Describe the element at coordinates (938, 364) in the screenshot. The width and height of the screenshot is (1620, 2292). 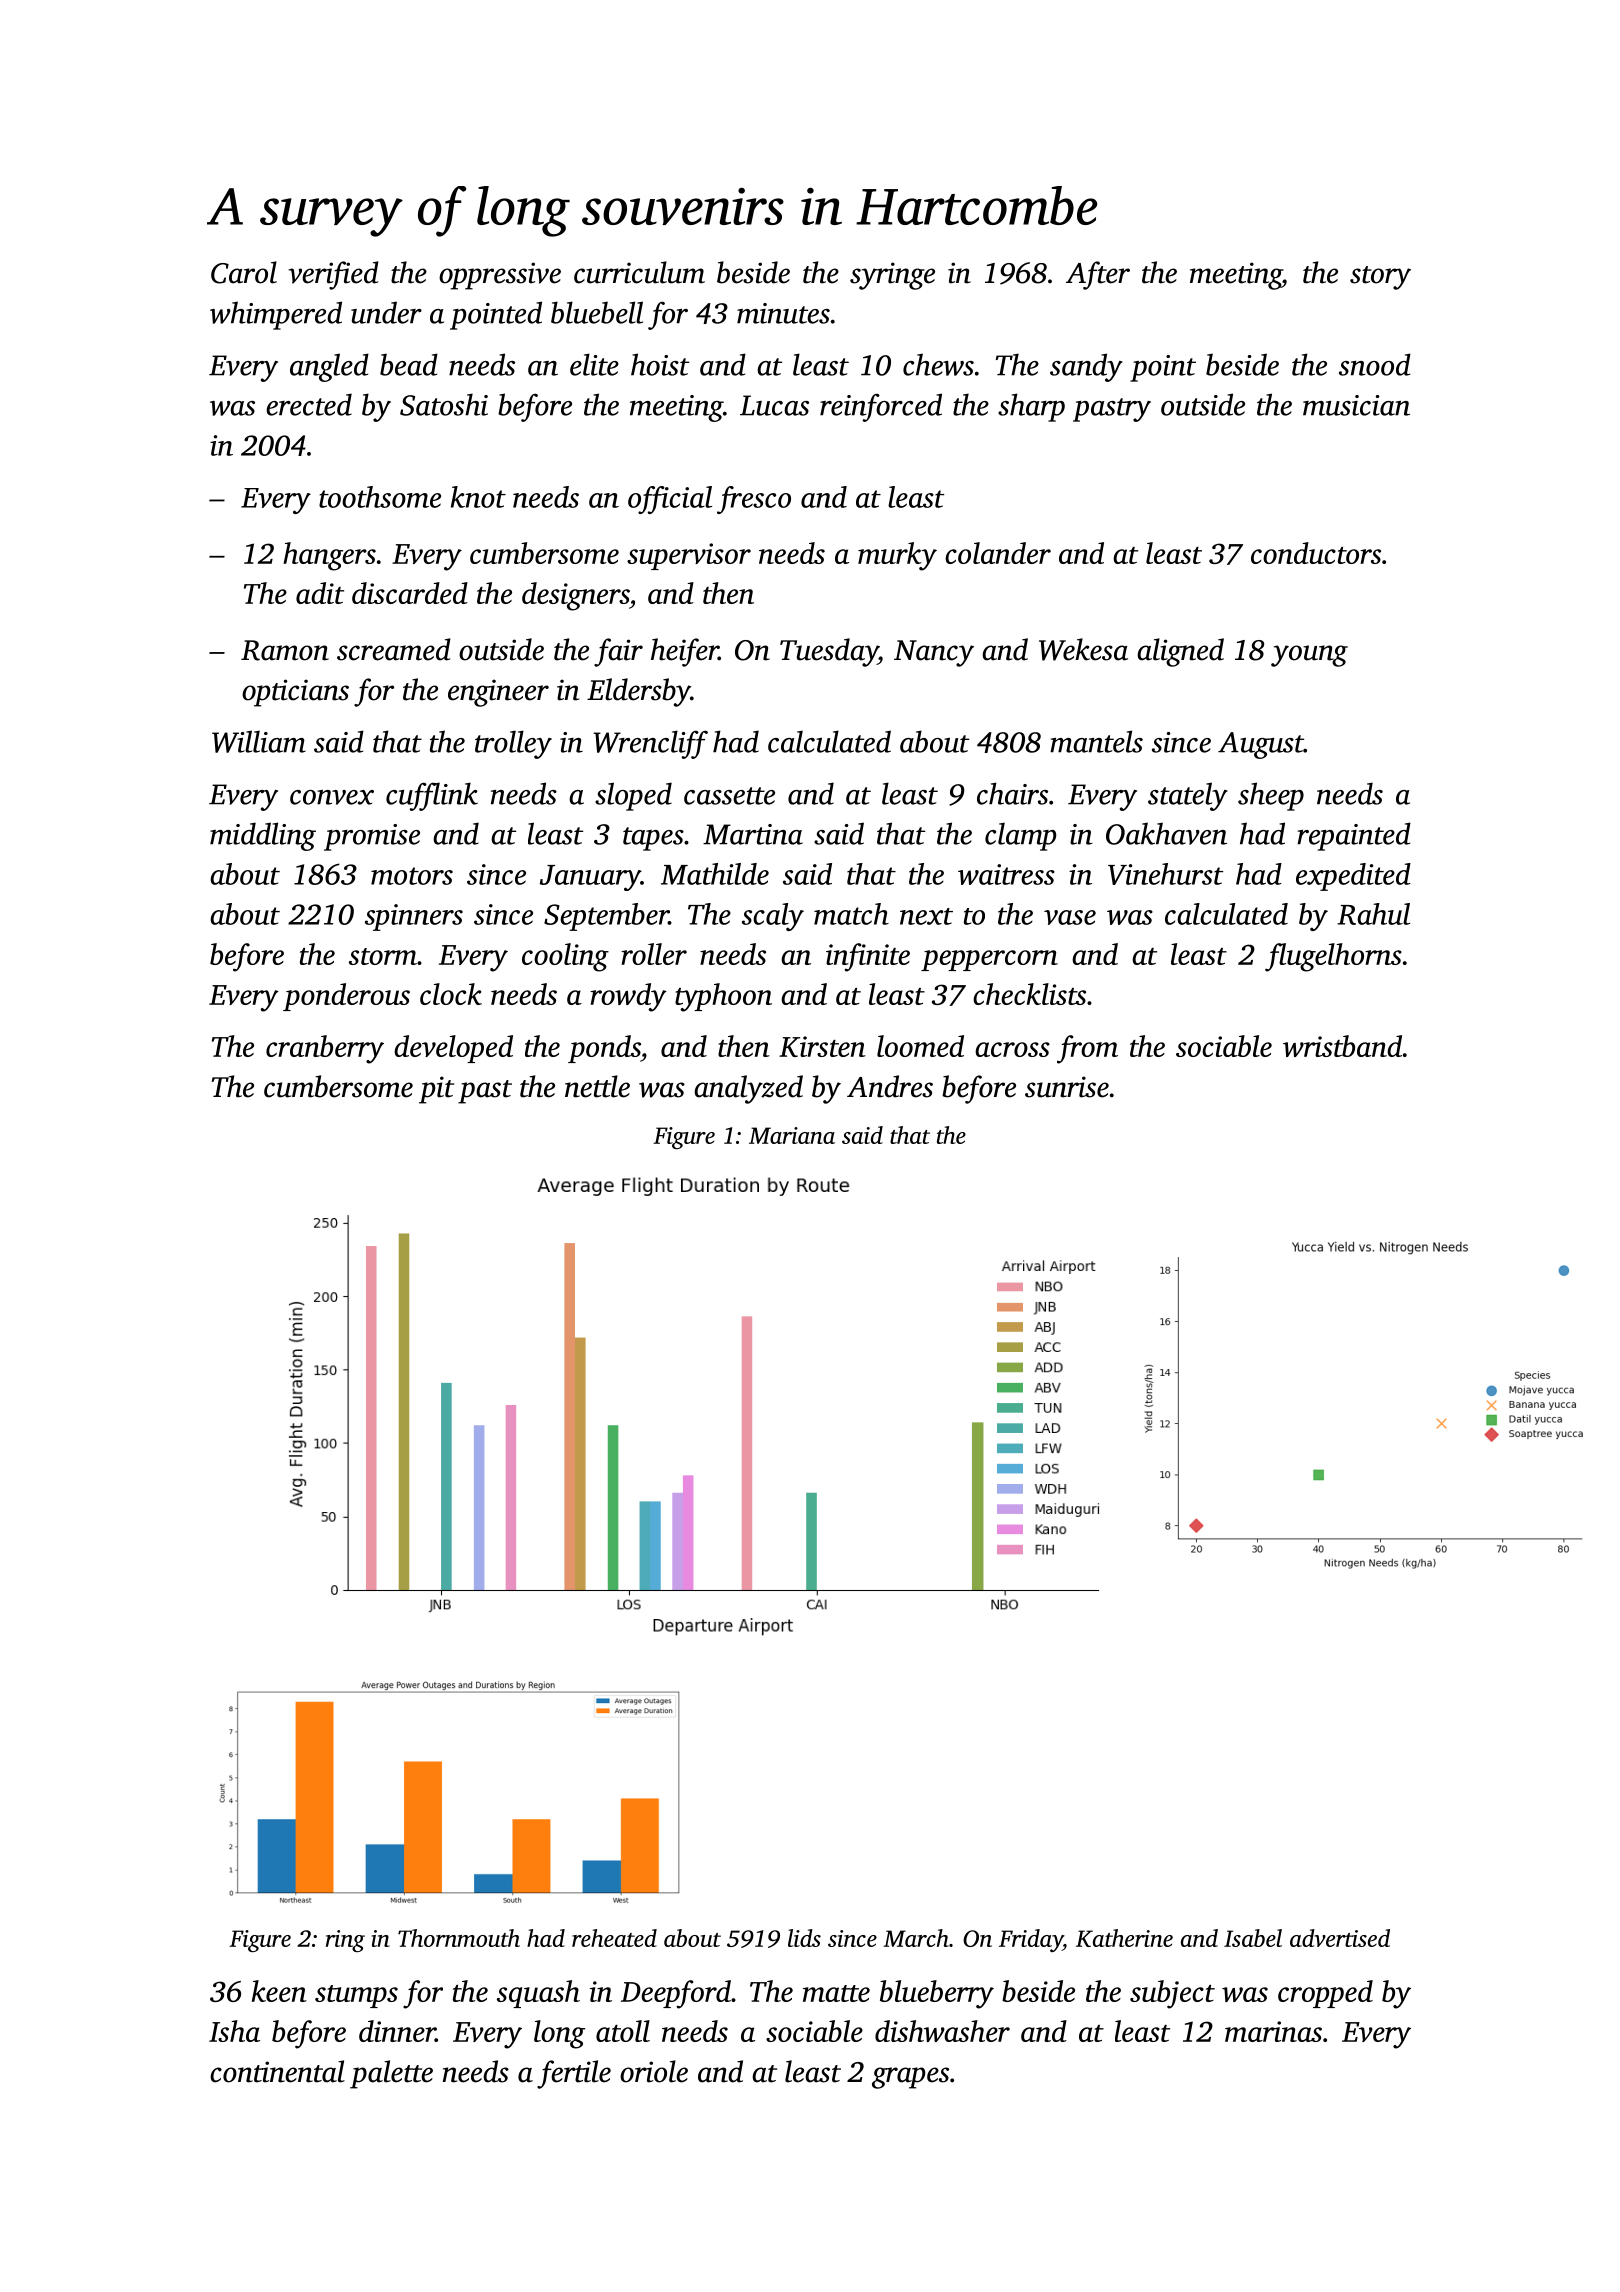
I see `chews` at that location.
